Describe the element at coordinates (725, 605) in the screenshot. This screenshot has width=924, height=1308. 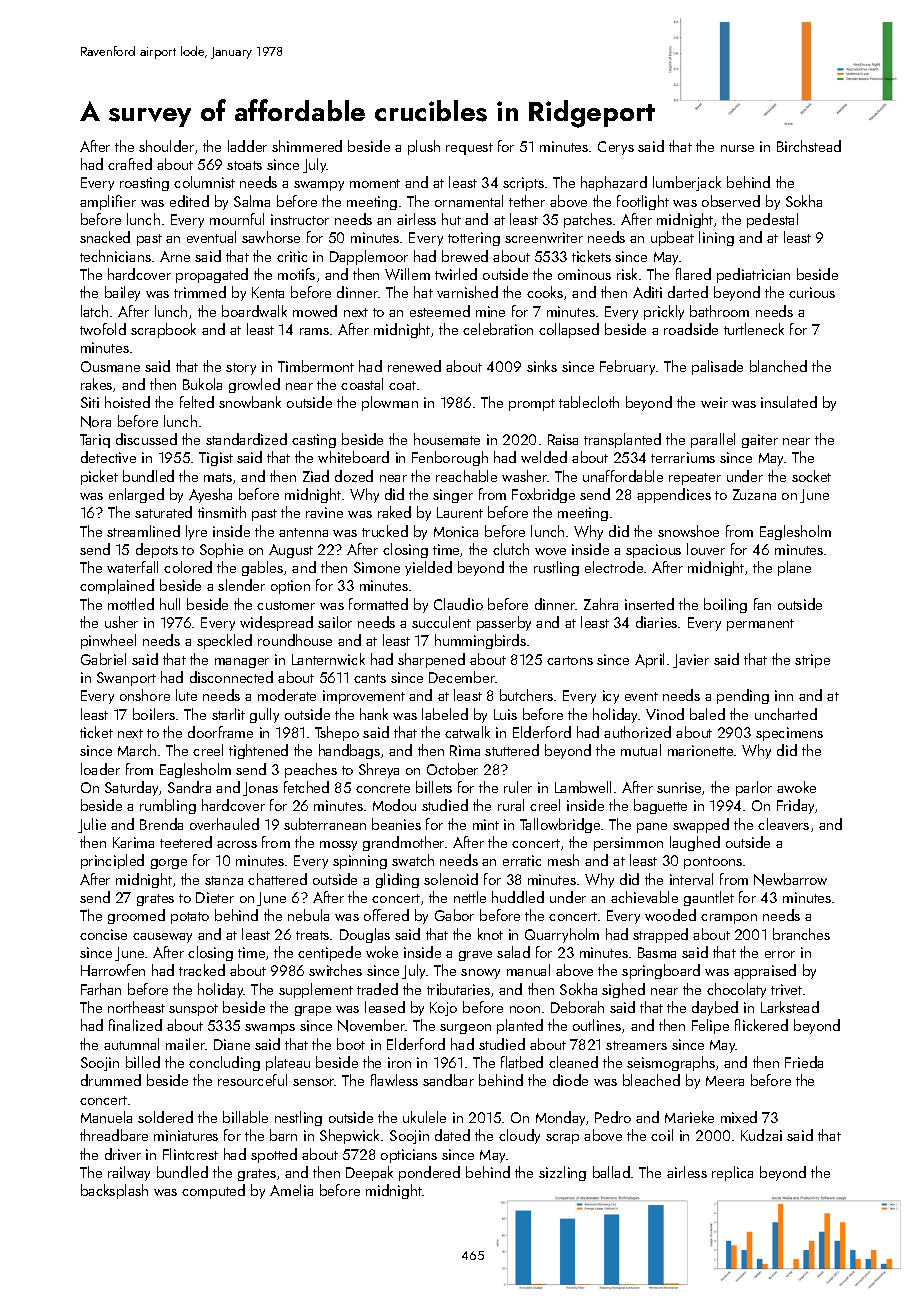
I see `boiling` at that location.
